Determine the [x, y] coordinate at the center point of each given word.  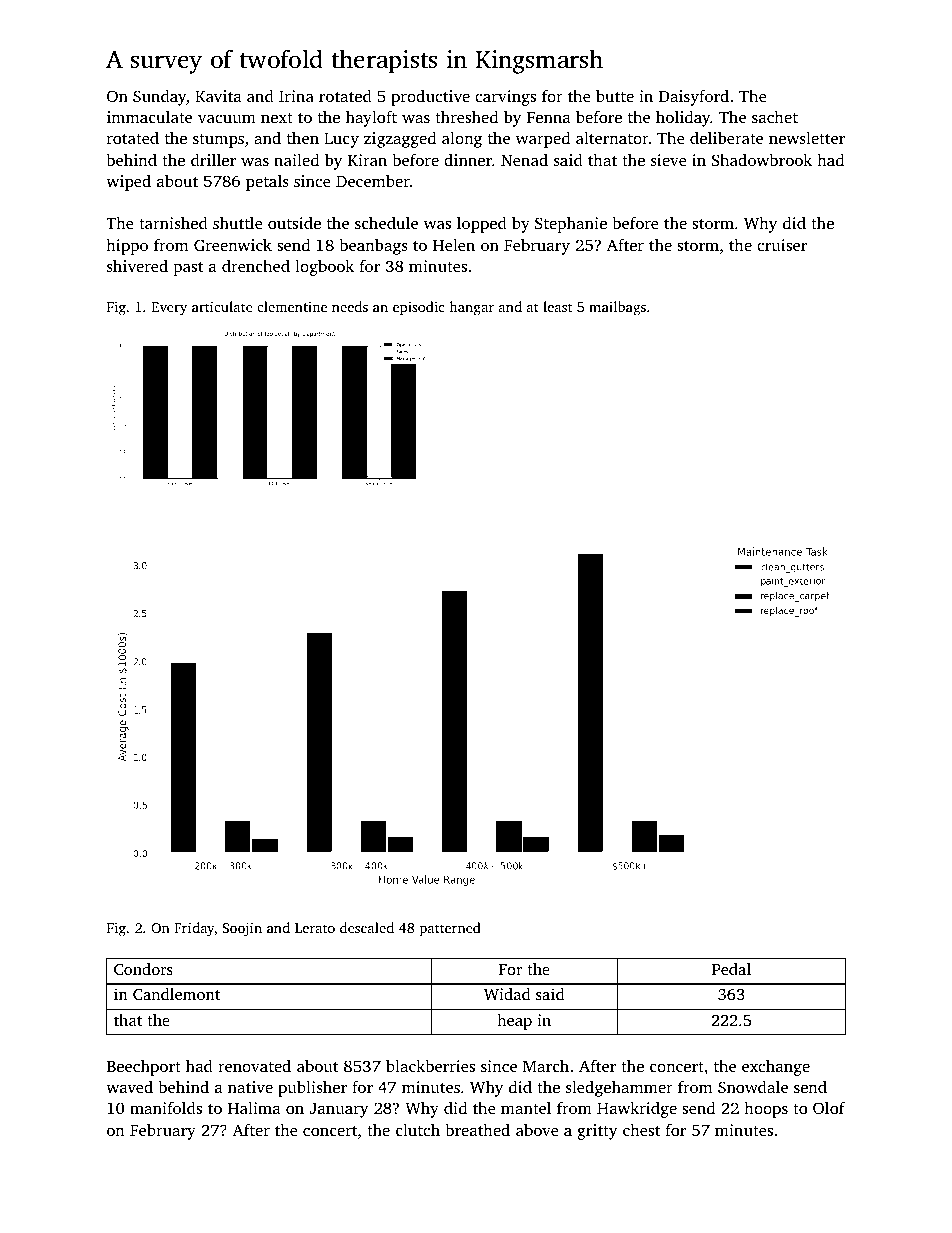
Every [169, 308]
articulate [222, 306]
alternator [612, 137]
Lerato [315, 928]
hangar [471, 308]
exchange [776, 1067]
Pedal [731, 969]
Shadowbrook [762, 159]
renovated [254, 1065]
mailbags [617, 308]
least [557, 306]
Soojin [242, 929]
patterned [450, 929]
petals [267, 183]
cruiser [782, 245]
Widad [507, 994]
